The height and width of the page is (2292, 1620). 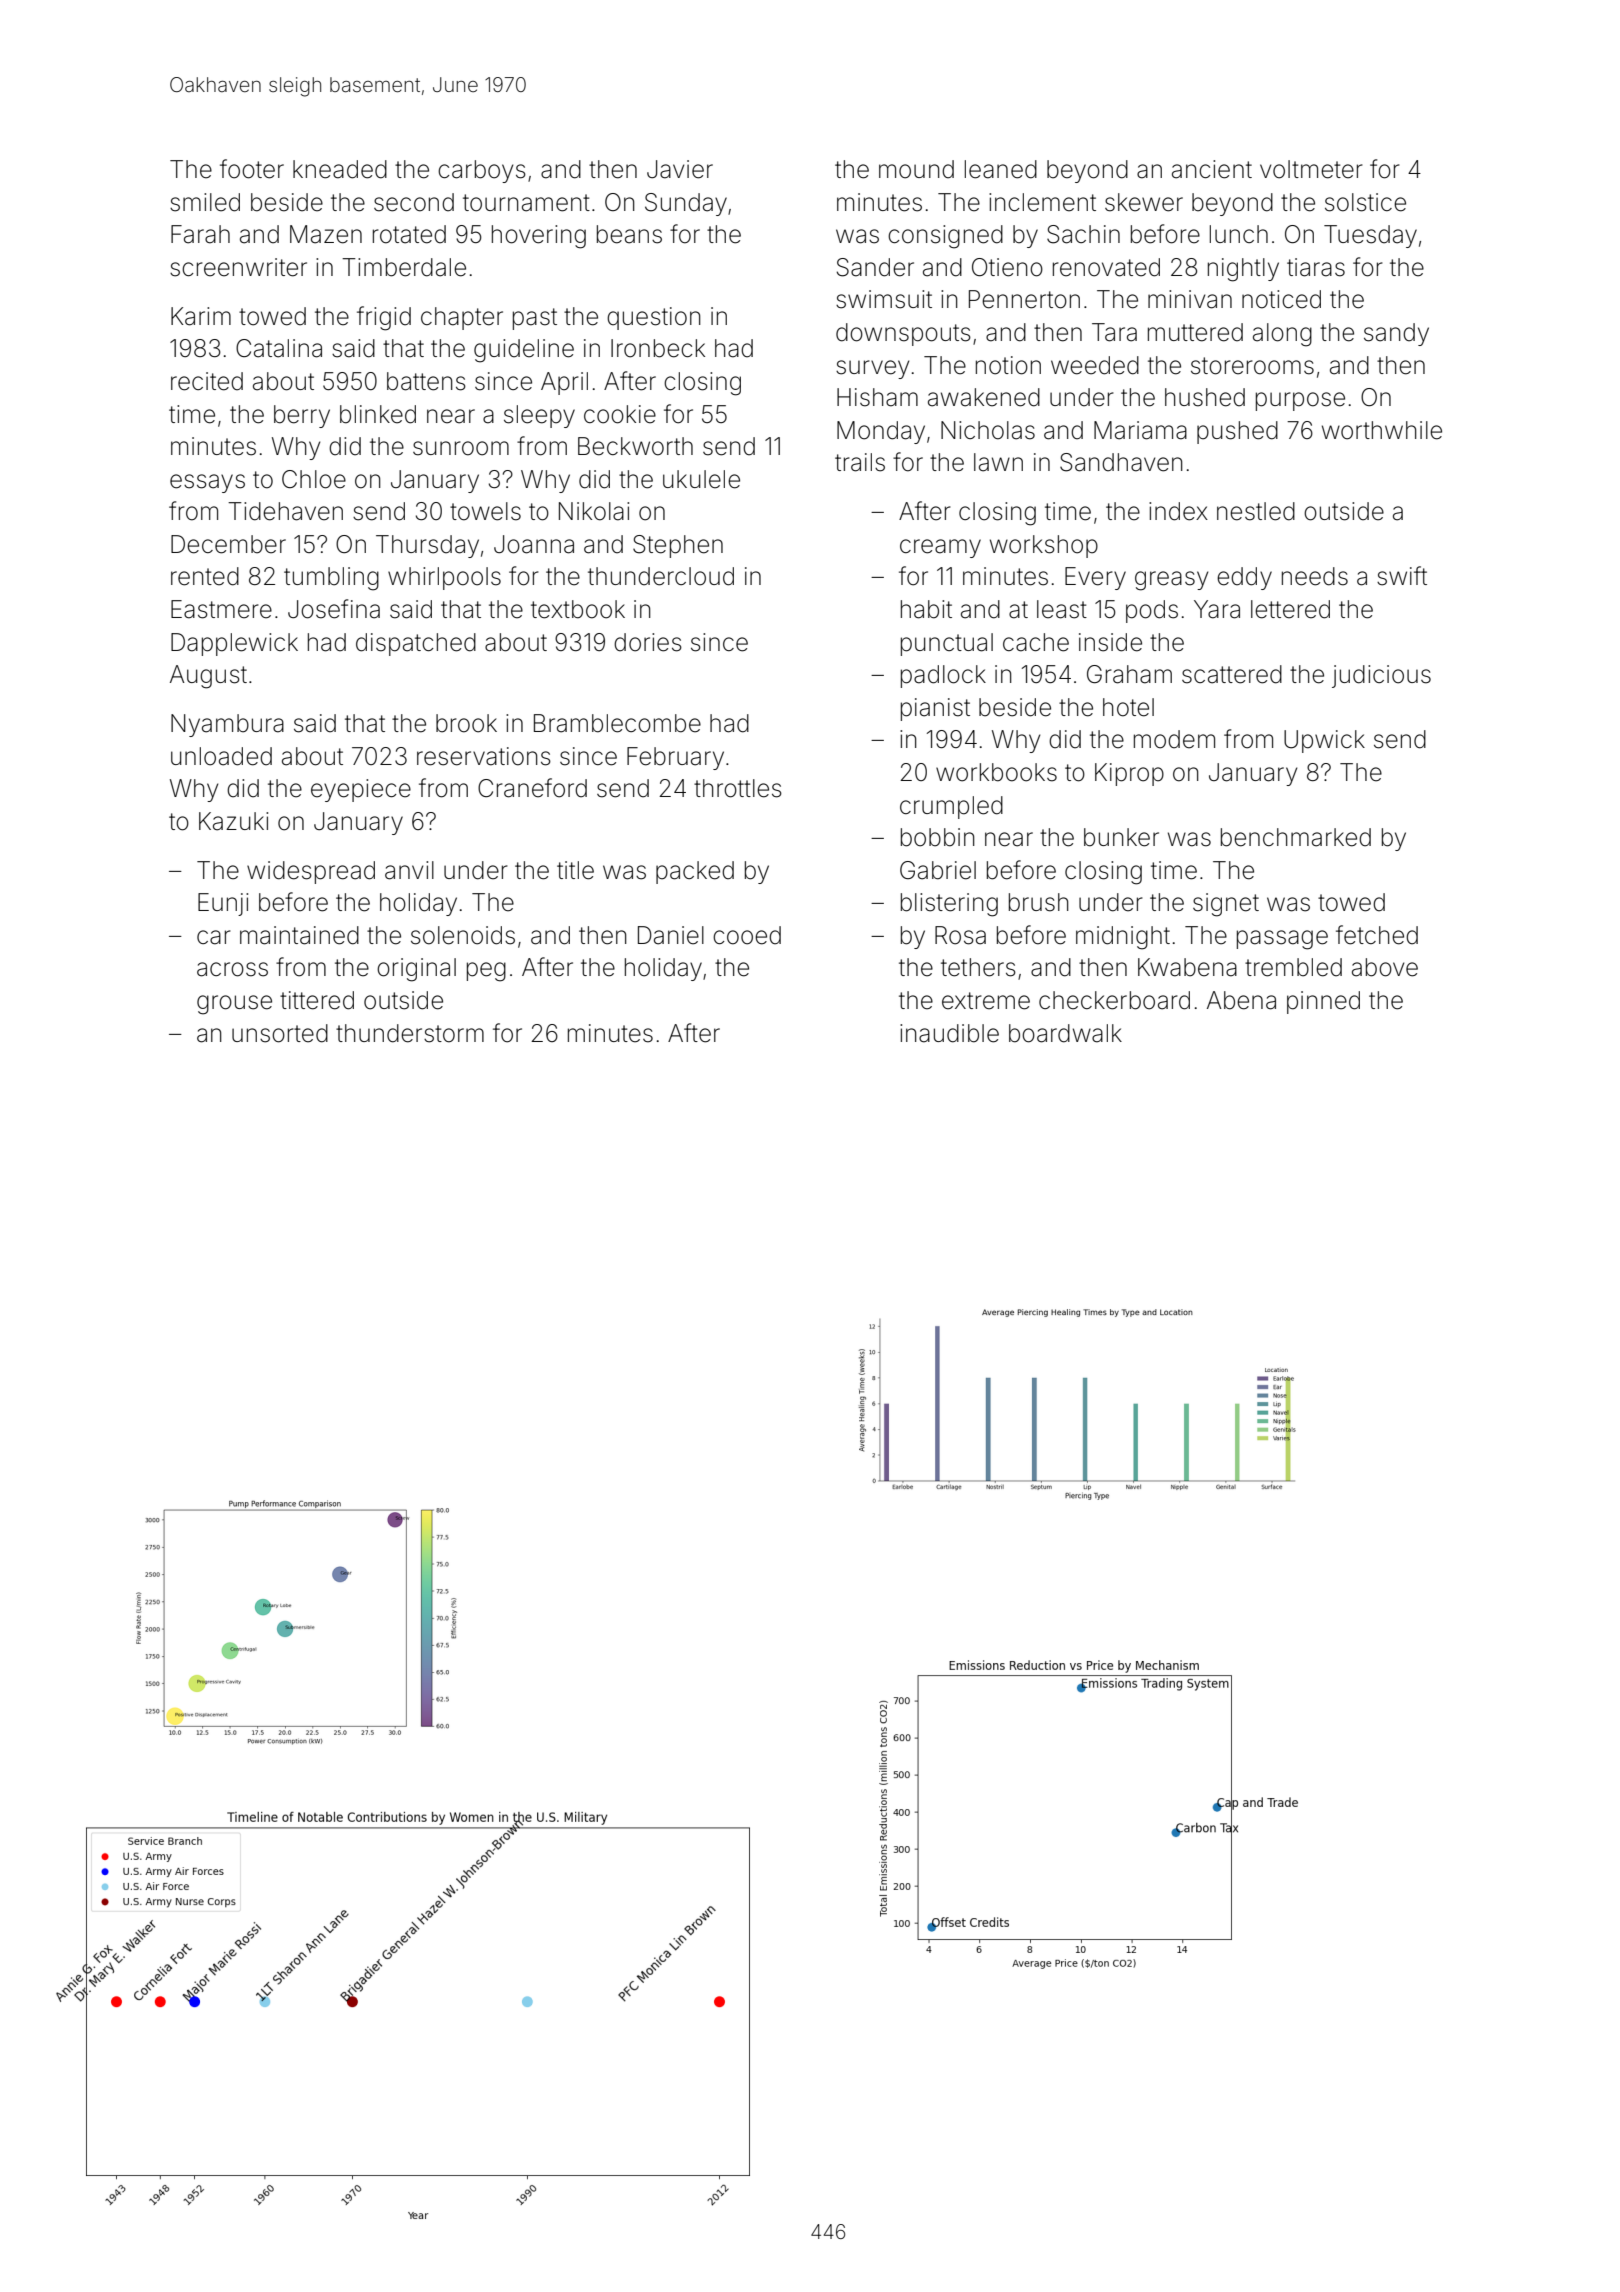 I want to click on voltmeter, so click(x=1311, y=169).
